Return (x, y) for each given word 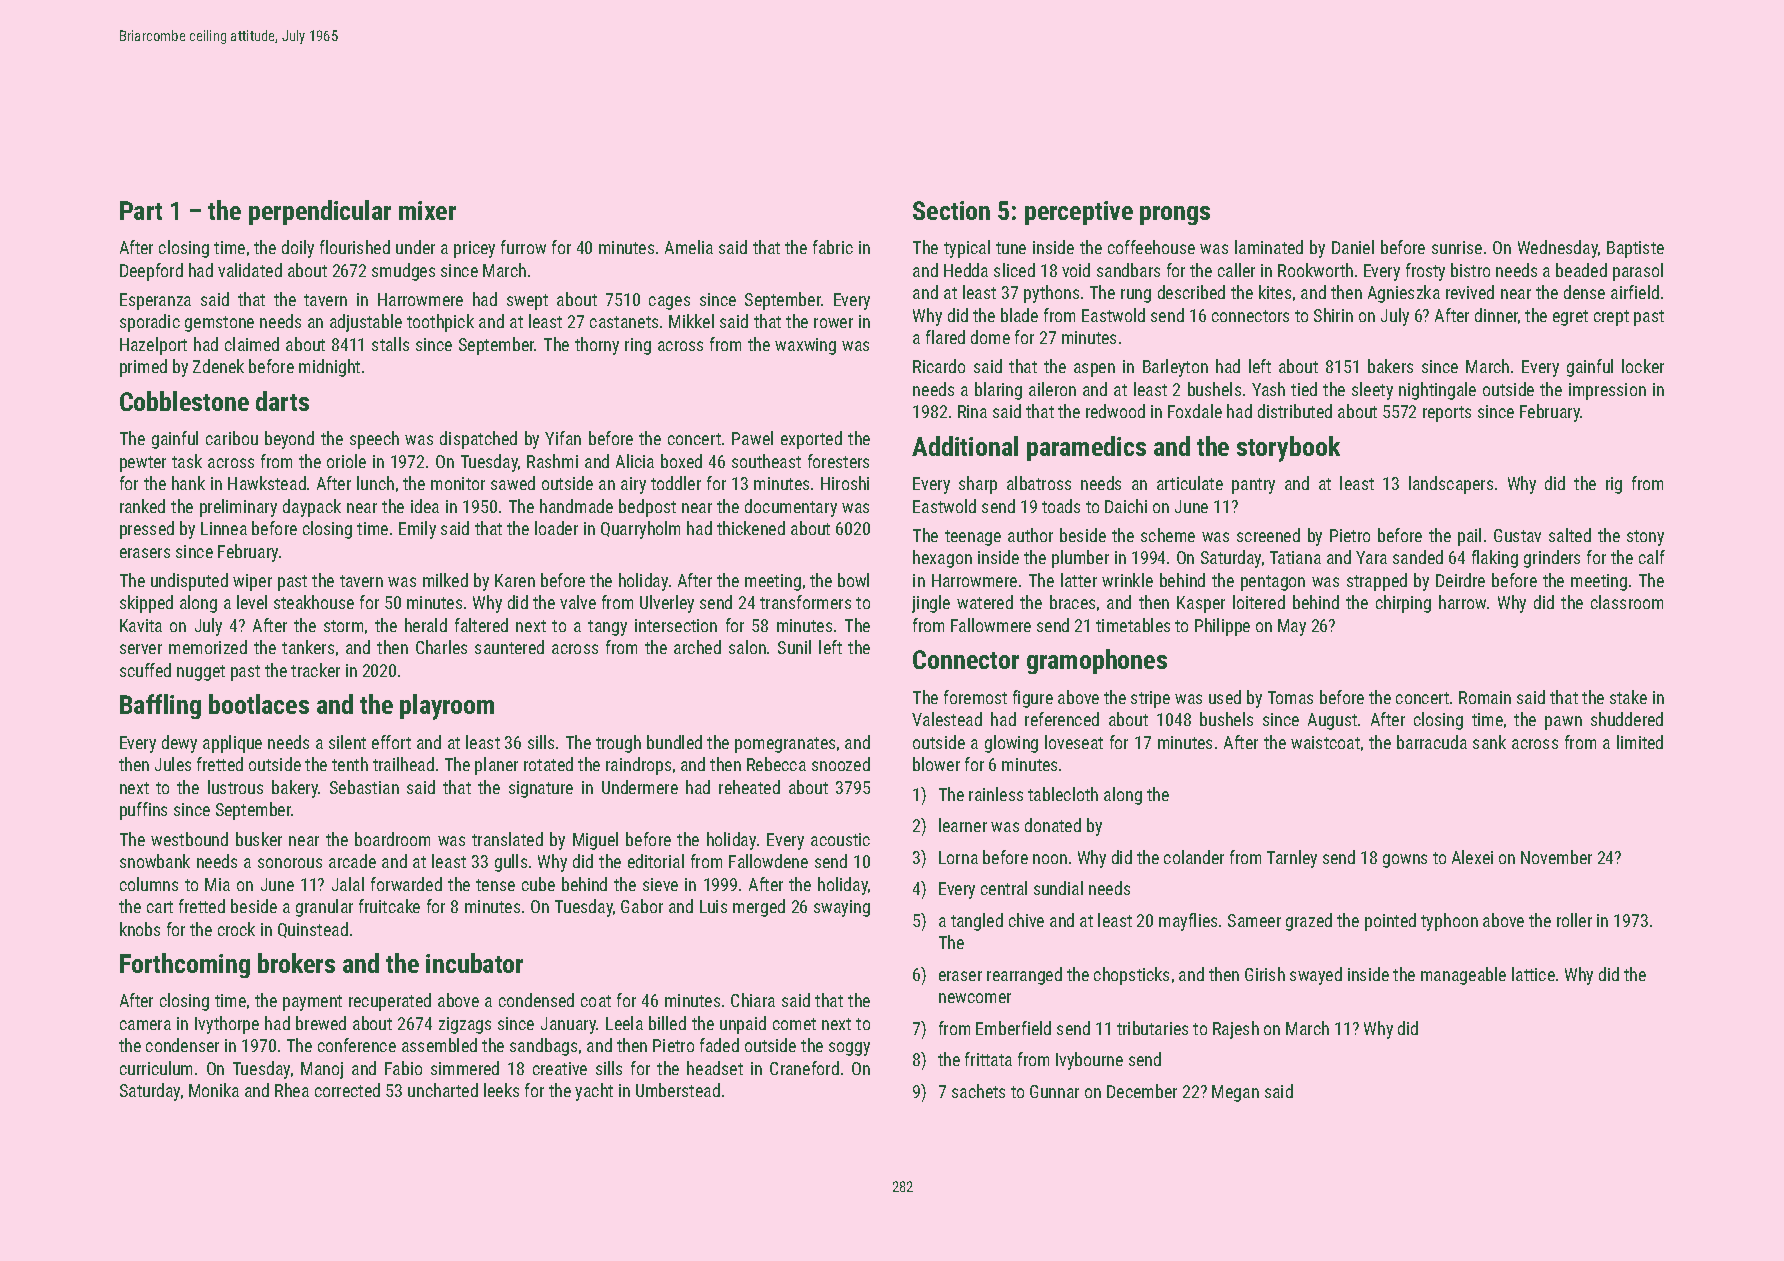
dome (990, 337)
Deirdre (1460, 580)
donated (1053, 825)
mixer (427, 210)
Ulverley (667, 604)
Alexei (1472, 857)
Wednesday (1558, 249)
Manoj (322, 1070)
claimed (252, 344)
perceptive (1079, 213)
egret (1570, 318)
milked (445, 580)
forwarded (406, 884)
